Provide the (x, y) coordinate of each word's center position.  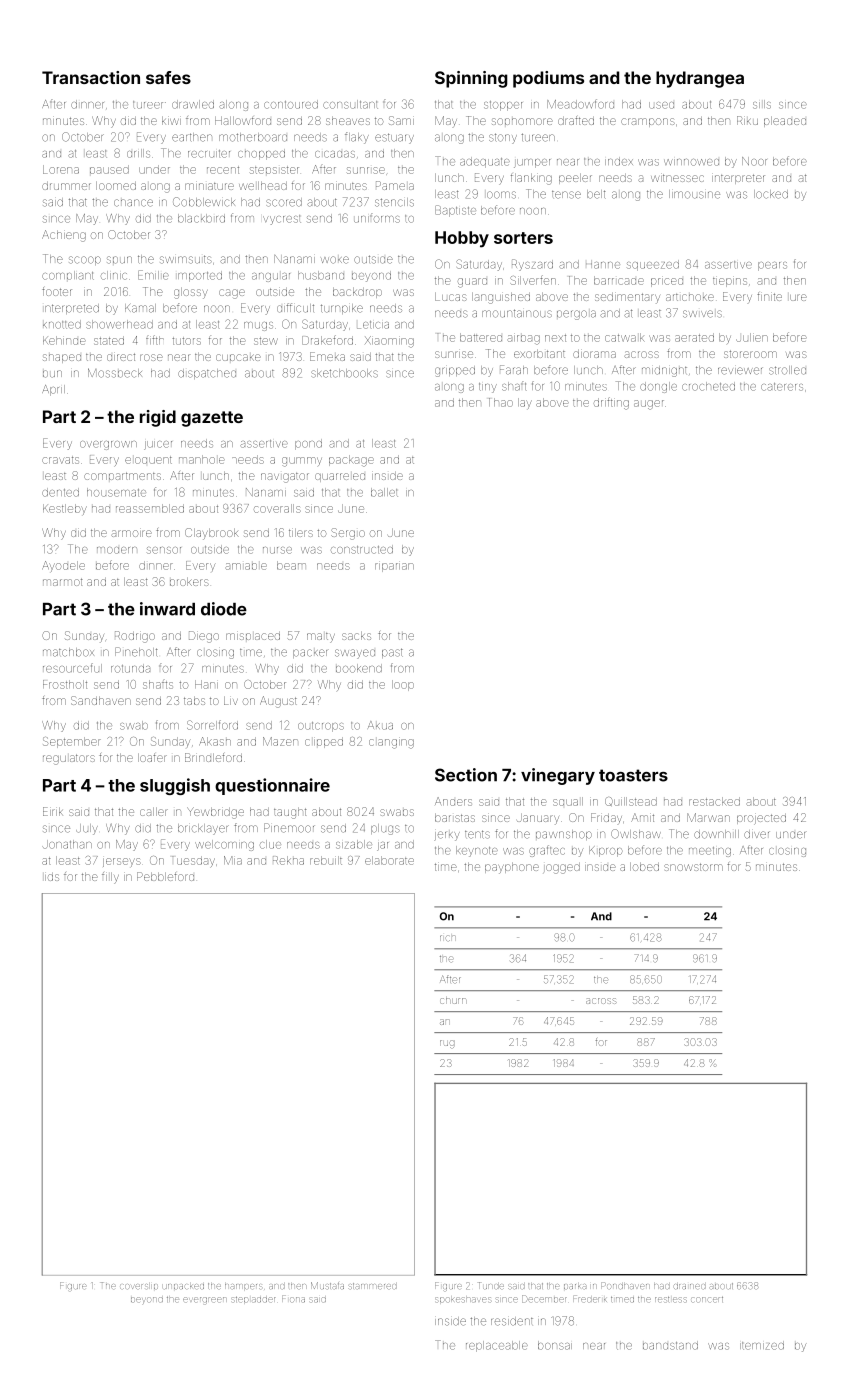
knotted (62, 324)
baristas (455, 818)
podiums (548, 79)
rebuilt (326, 860)
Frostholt (65, 684)
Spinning (471, 79)
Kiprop (606, 851)
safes (168, 77)
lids (52, 877)
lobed (644, 867)
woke (335, 260)
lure (798, 297)
